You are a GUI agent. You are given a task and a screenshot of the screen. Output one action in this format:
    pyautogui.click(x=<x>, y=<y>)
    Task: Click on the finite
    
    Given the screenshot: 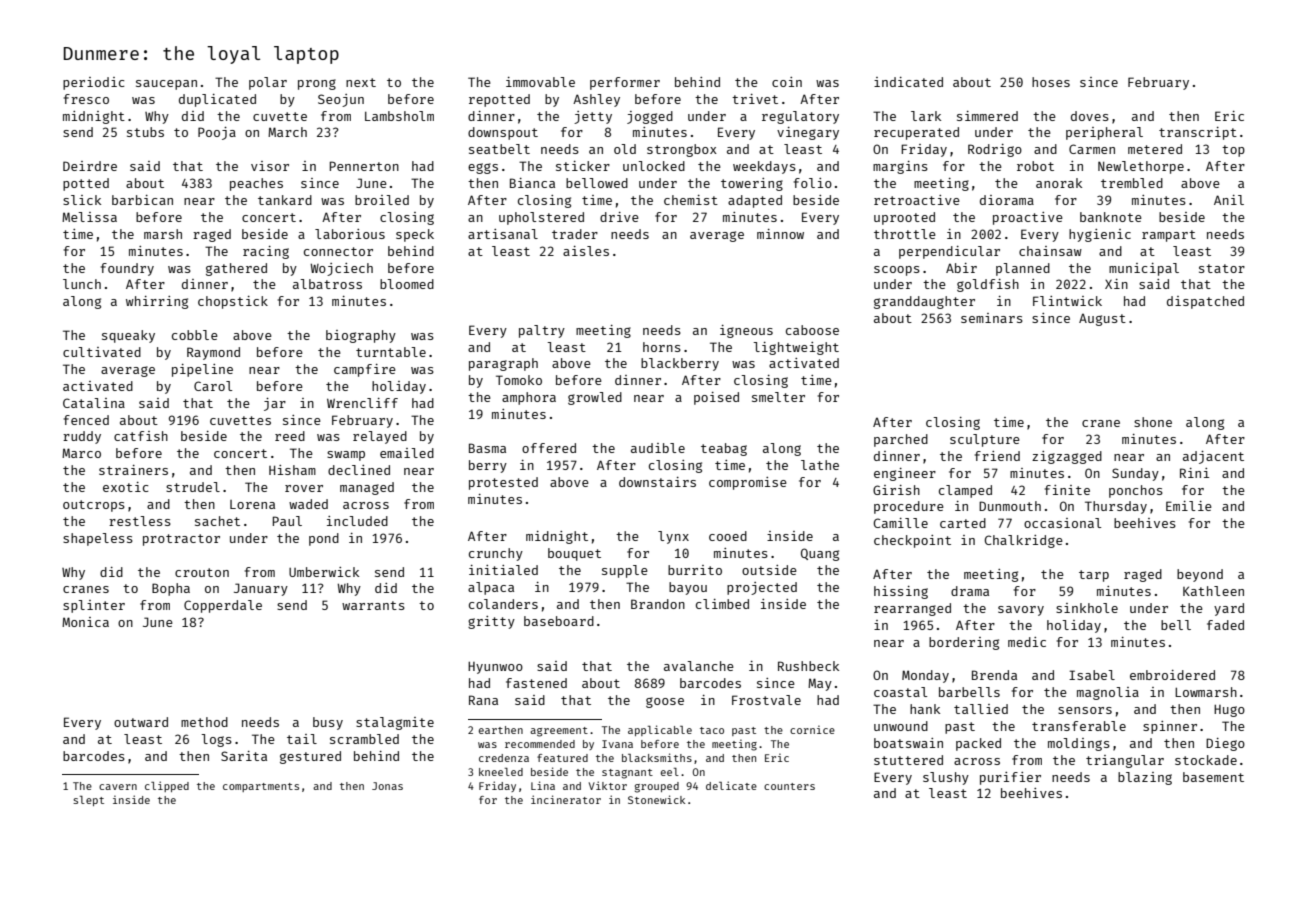 What is the action you would take?
    pyautogui.click(x=1067, y=490)
